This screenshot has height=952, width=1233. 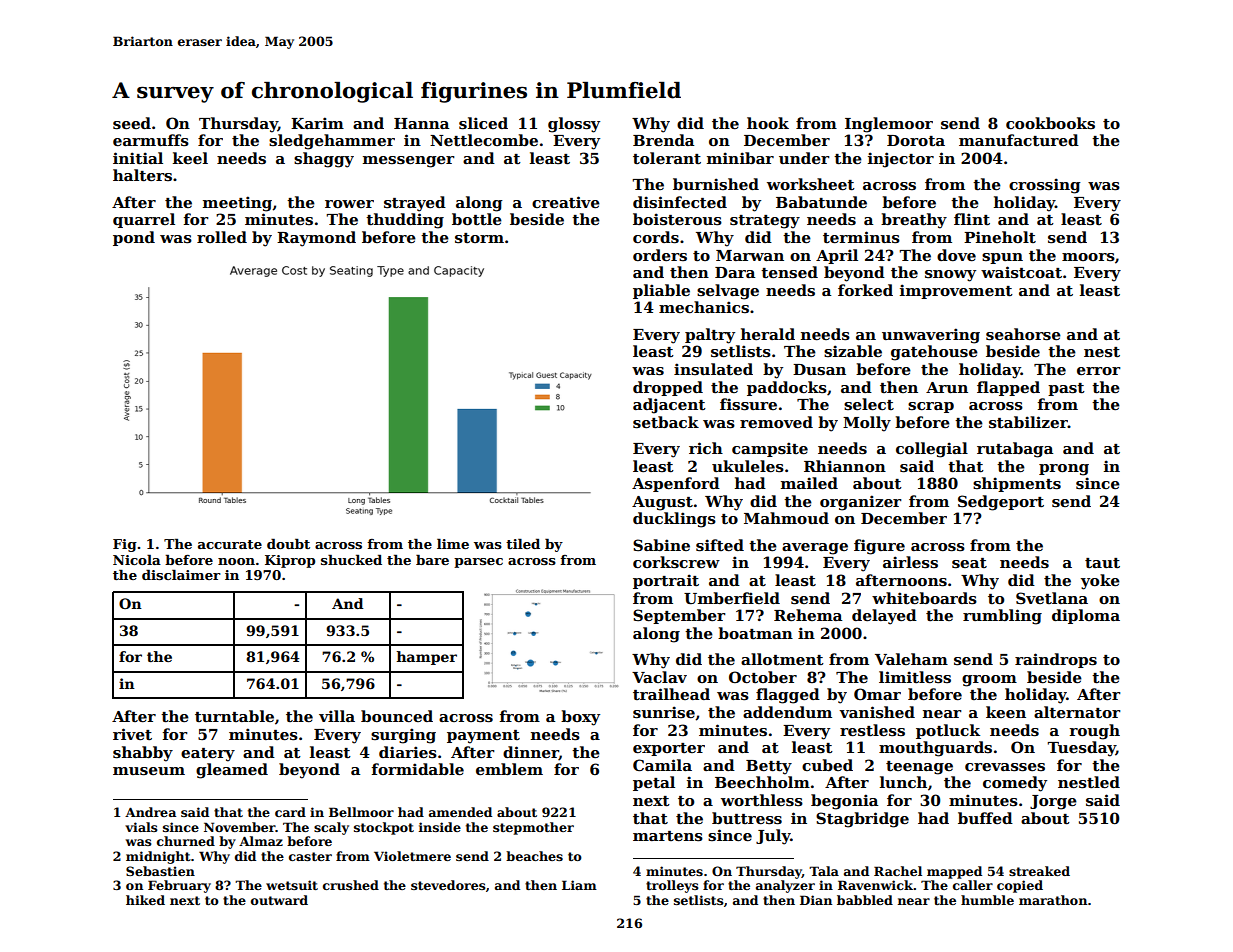 I want to click on whiteboards, so click(x=924, y=598).
